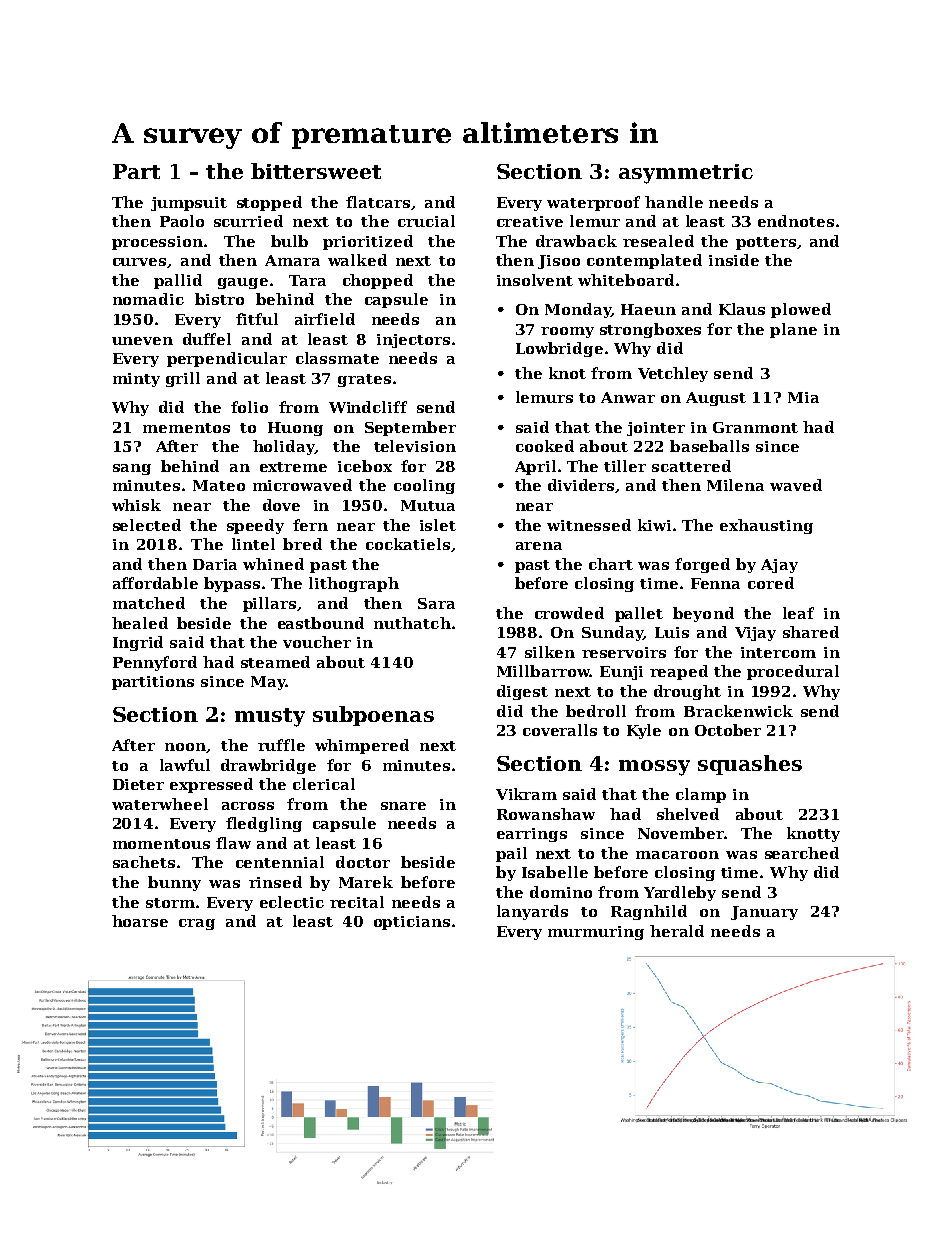  I want to click on resealed, so click(658, 241).
